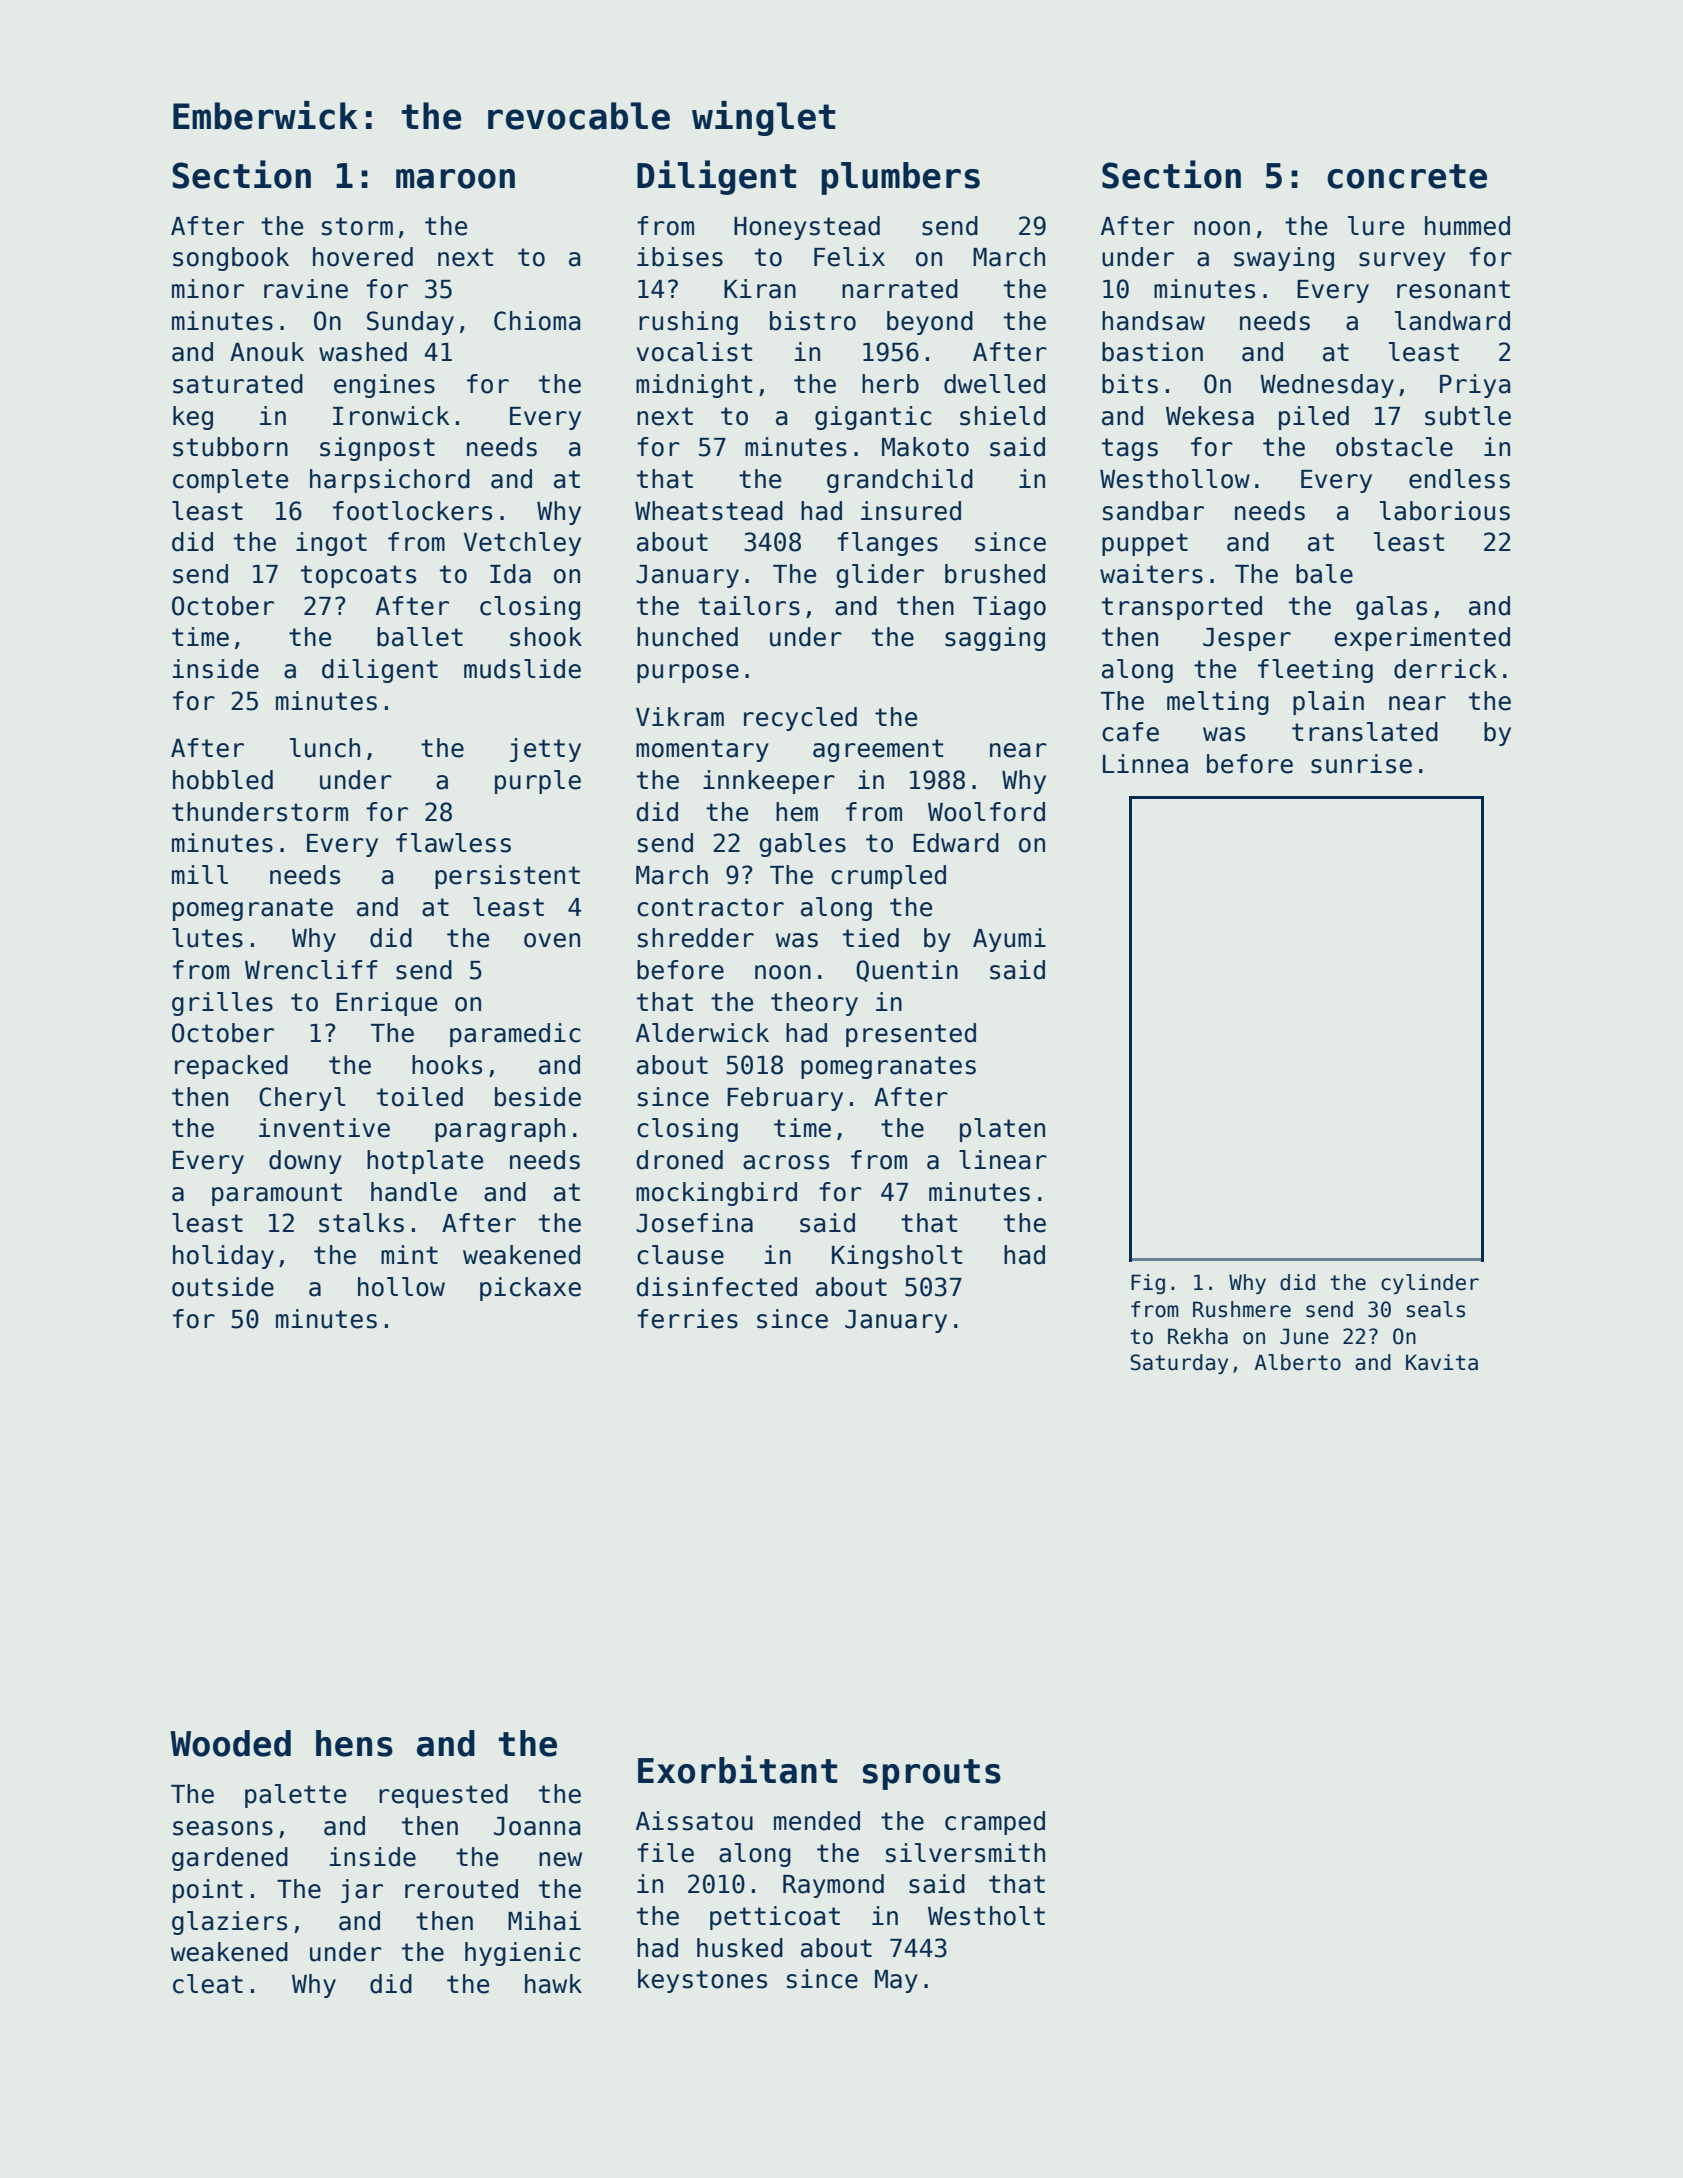  What do you see at coordinates (986, 1916) in the screenshot?
I see `Westholt` at bounding box center [986, 1916].
